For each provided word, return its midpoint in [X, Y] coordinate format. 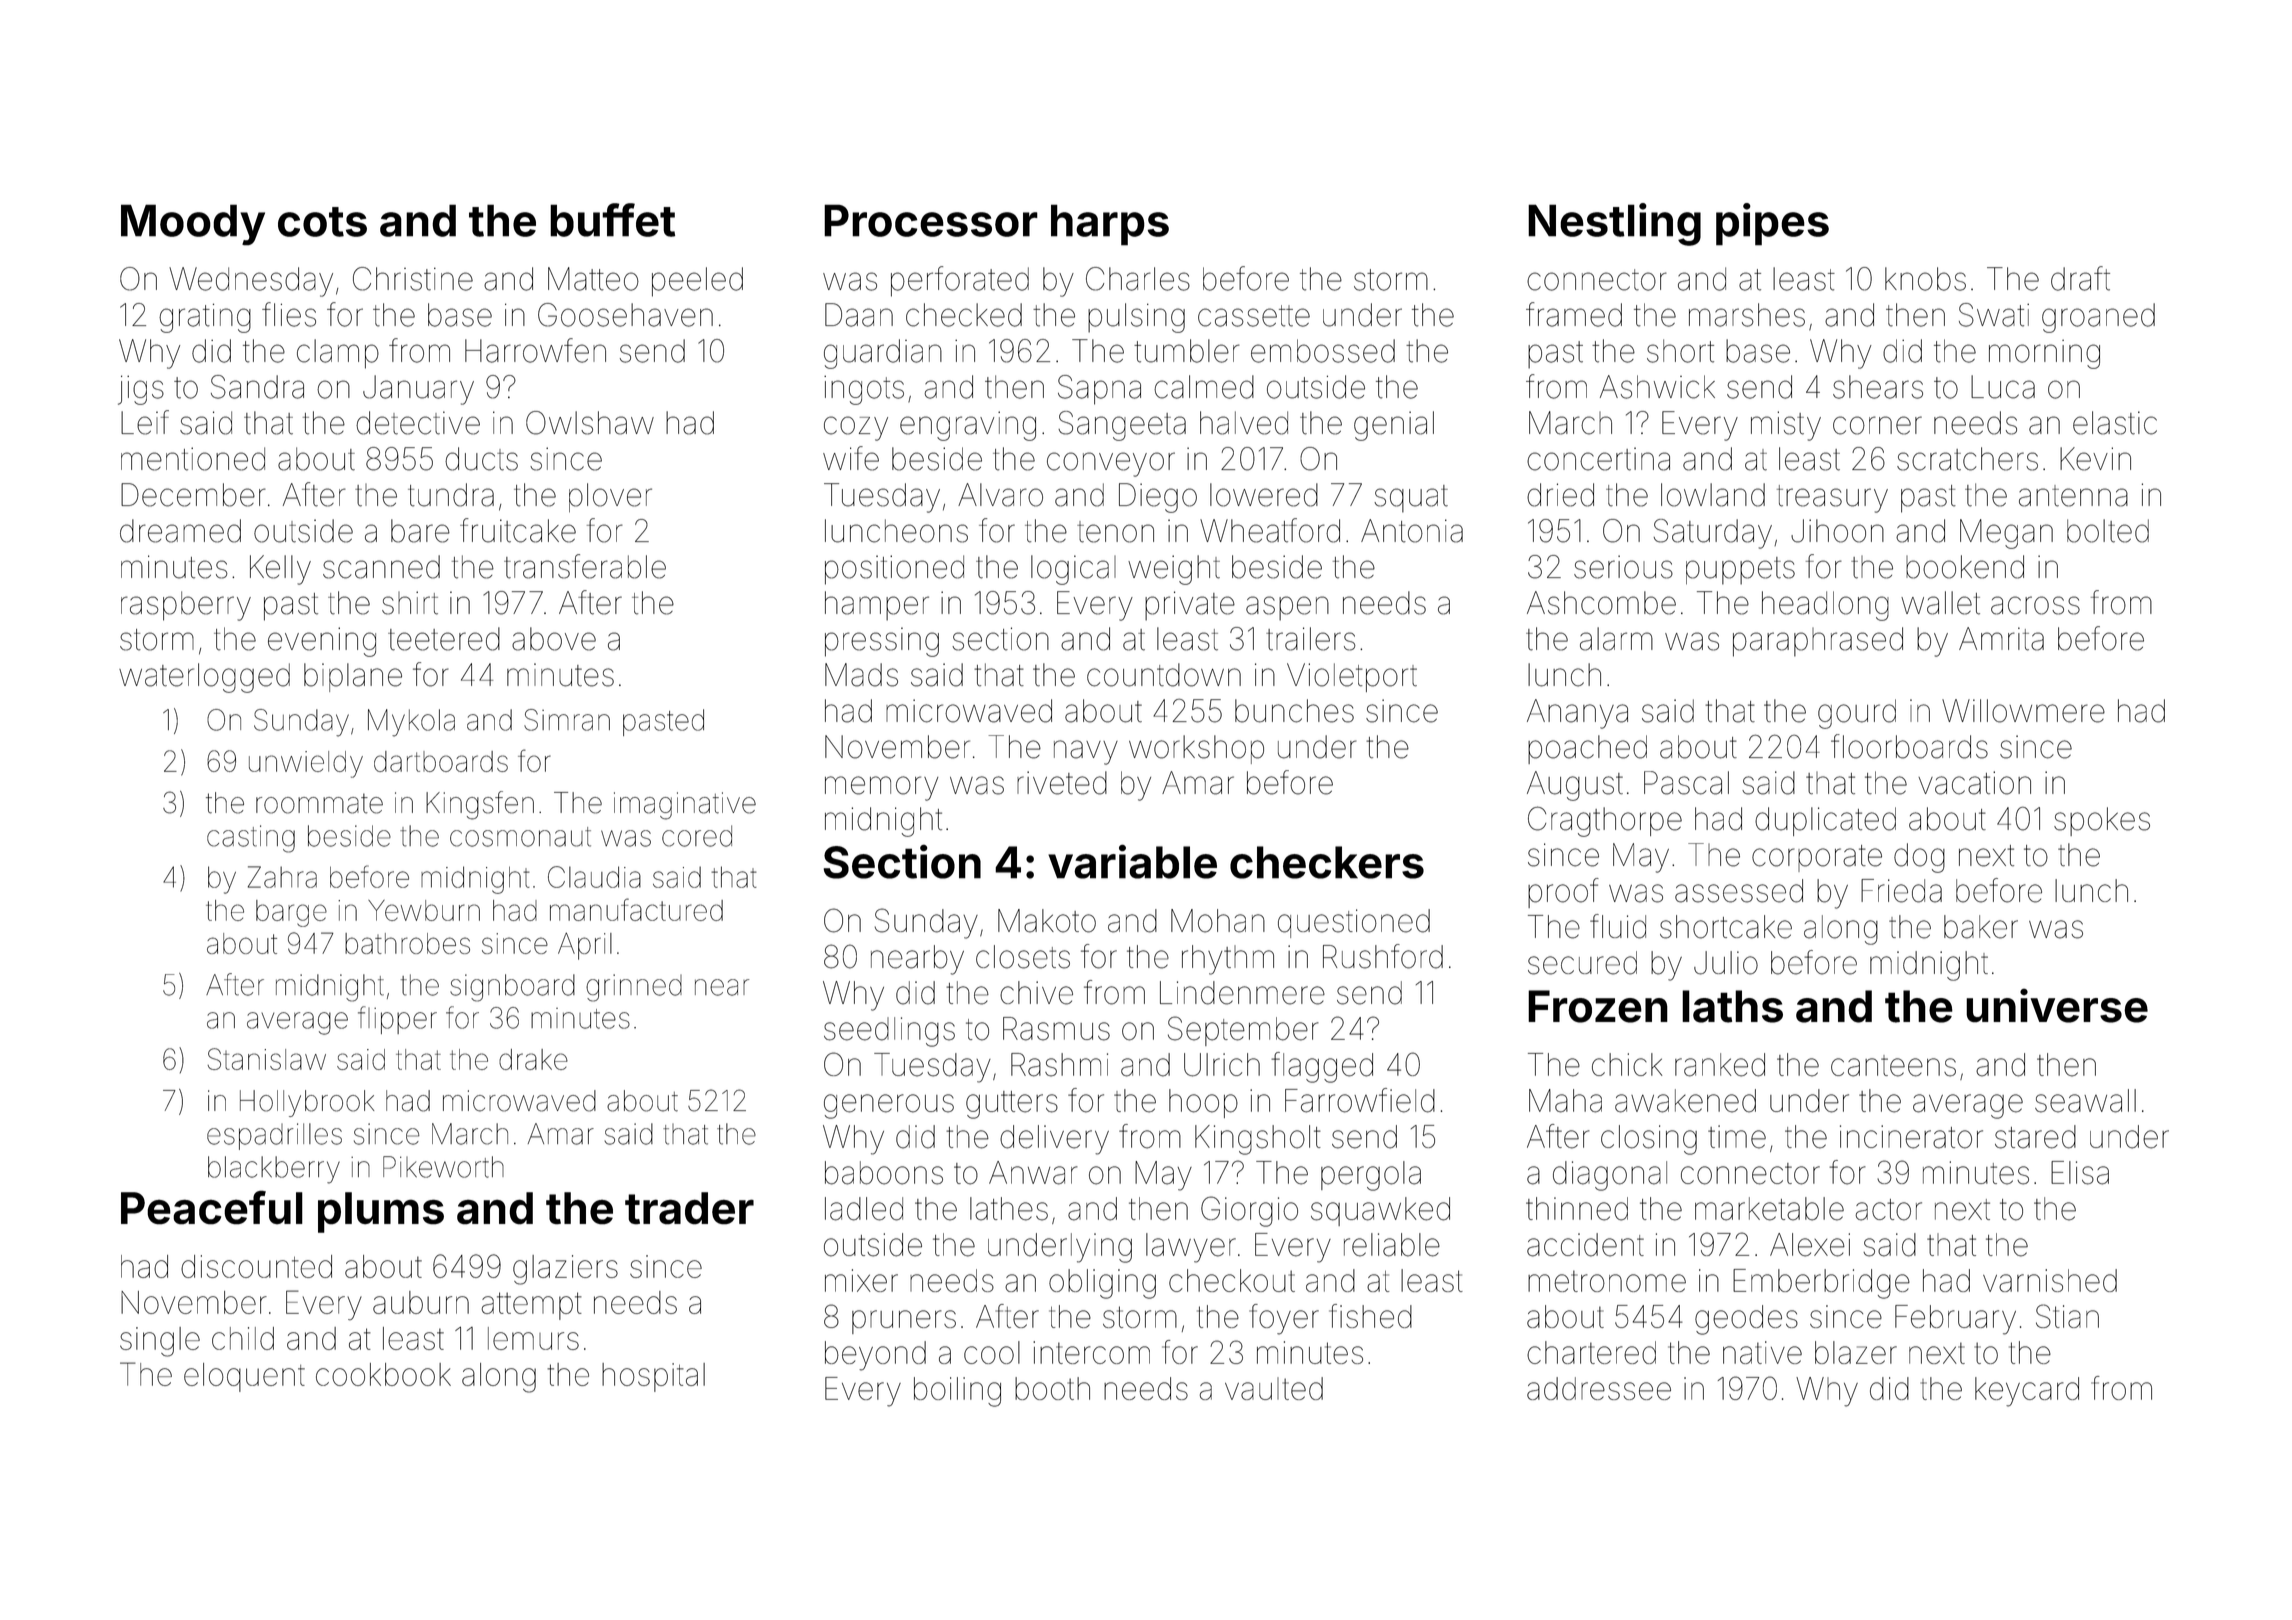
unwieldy [306, 764]
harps [1110, 225]
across [2035, 605]
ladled [864, 1209]
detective [418, 423]
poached [1587, 749]
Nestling [1614, 224]
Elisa [2080, 1173]
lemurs [533, 1338]
